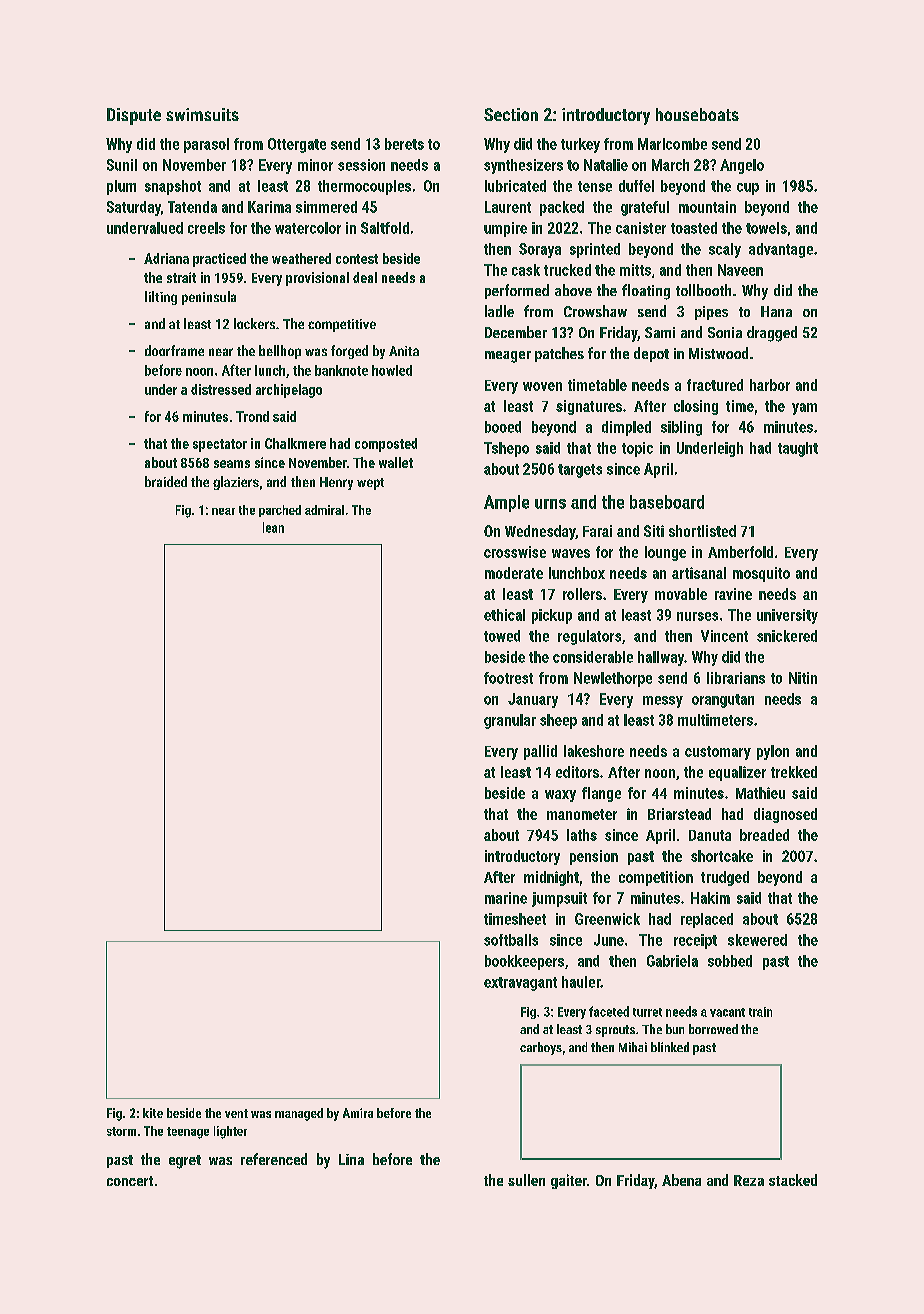 Image resolution: width=924 pixels, height=1314 pixels. What do you see at coordinates (707, 207) in the page?
I see `mountain` at bounding box center [707, 207].
